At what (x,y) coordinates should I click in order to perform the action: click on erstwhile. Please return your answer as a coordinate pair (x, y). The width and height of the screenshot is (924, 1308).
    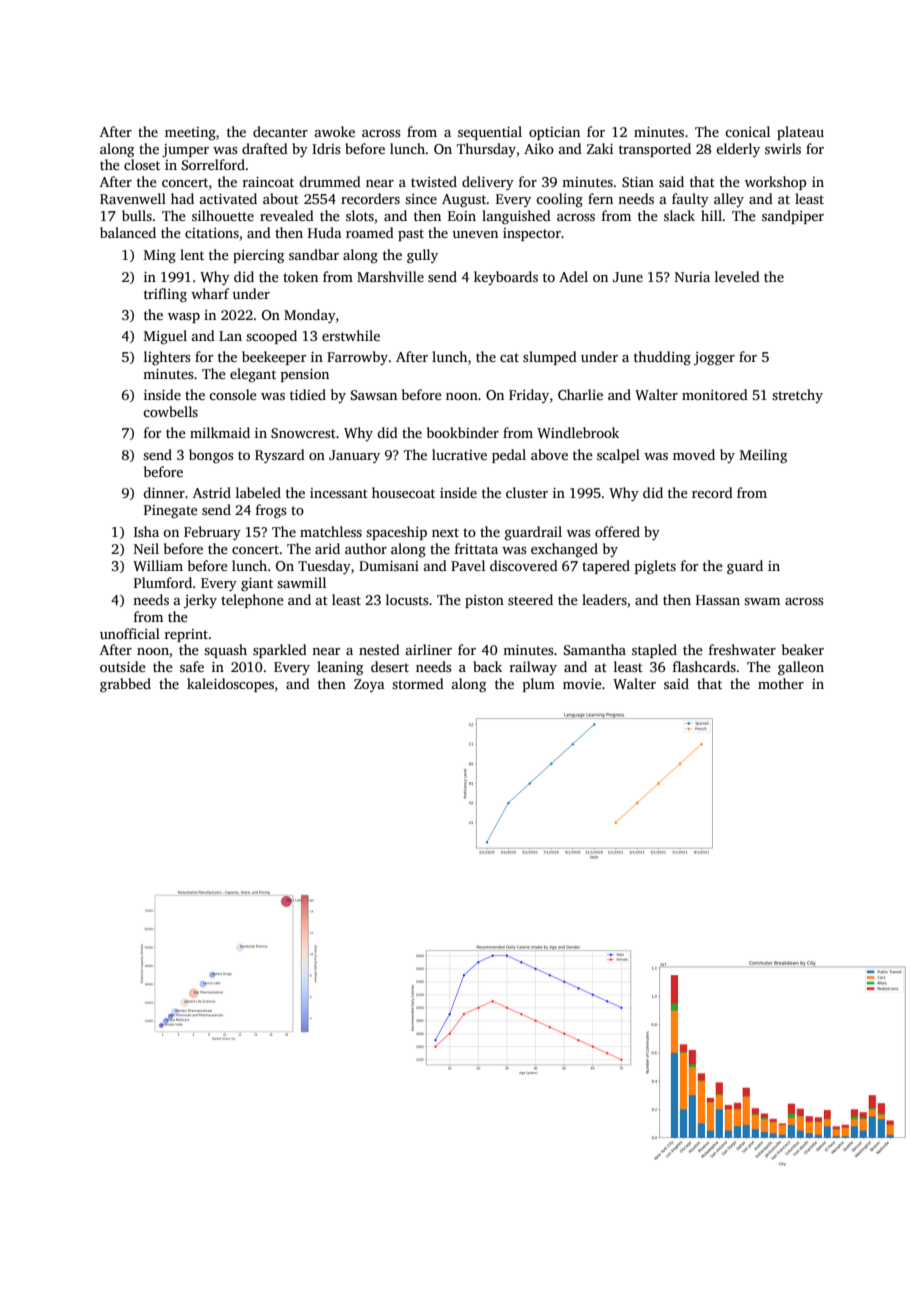
    Looking at the image, I should click on (351, 335).
